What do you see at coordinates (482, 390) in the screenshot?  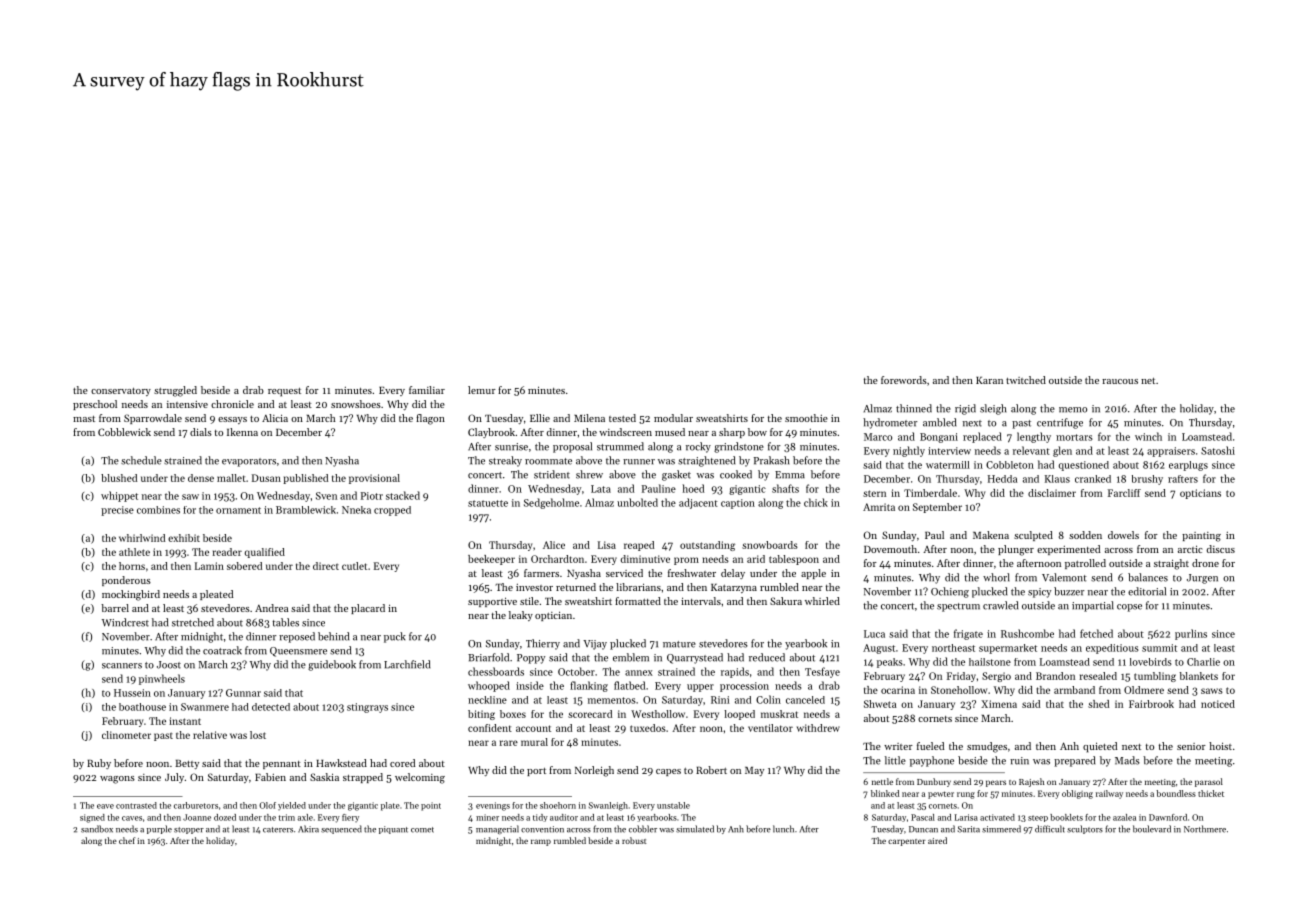 I see `lemur` at bounding box center [482, 390].
